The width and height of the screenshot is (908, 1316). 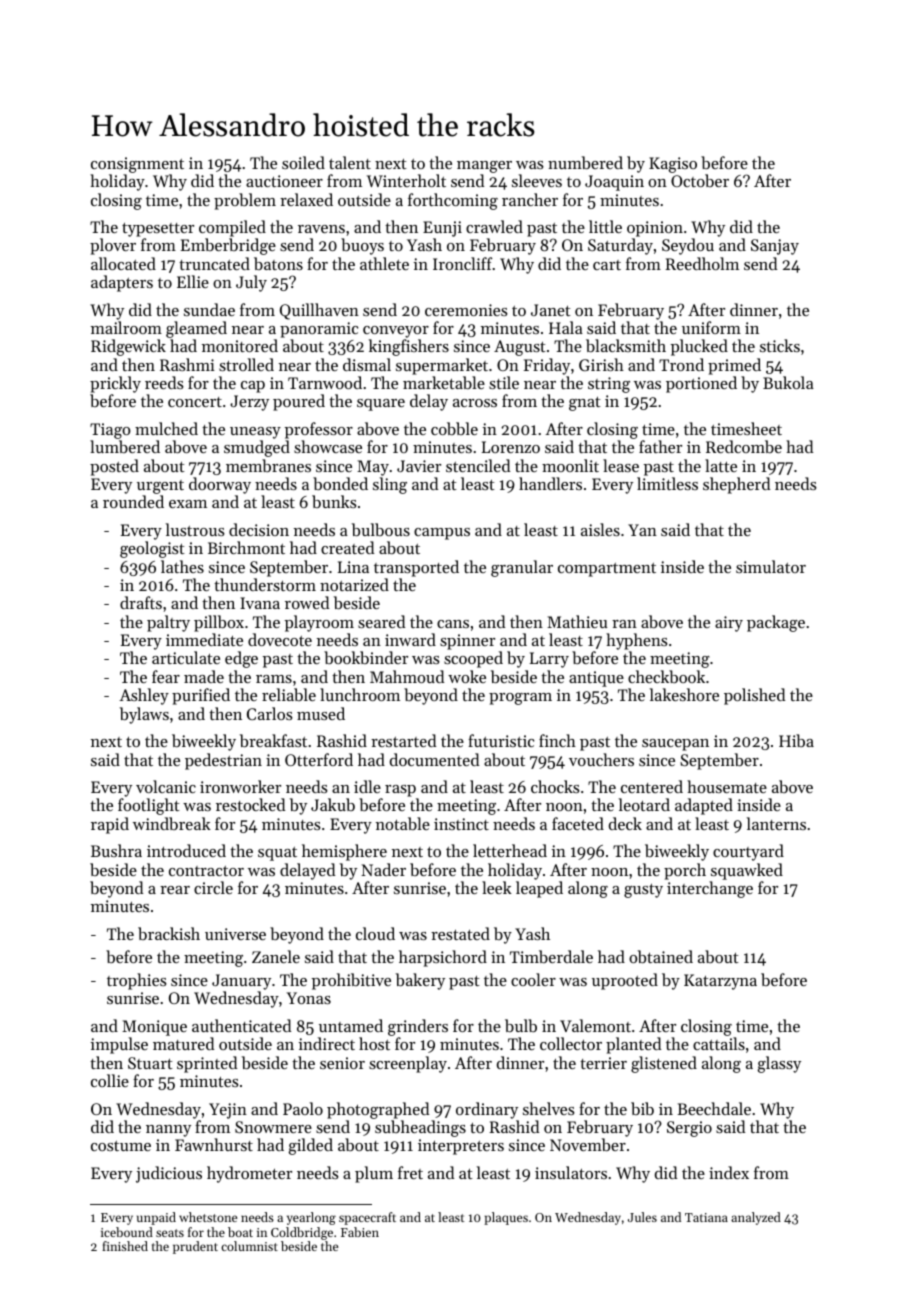 I want to click on airy, so click(x=729, y=624).
